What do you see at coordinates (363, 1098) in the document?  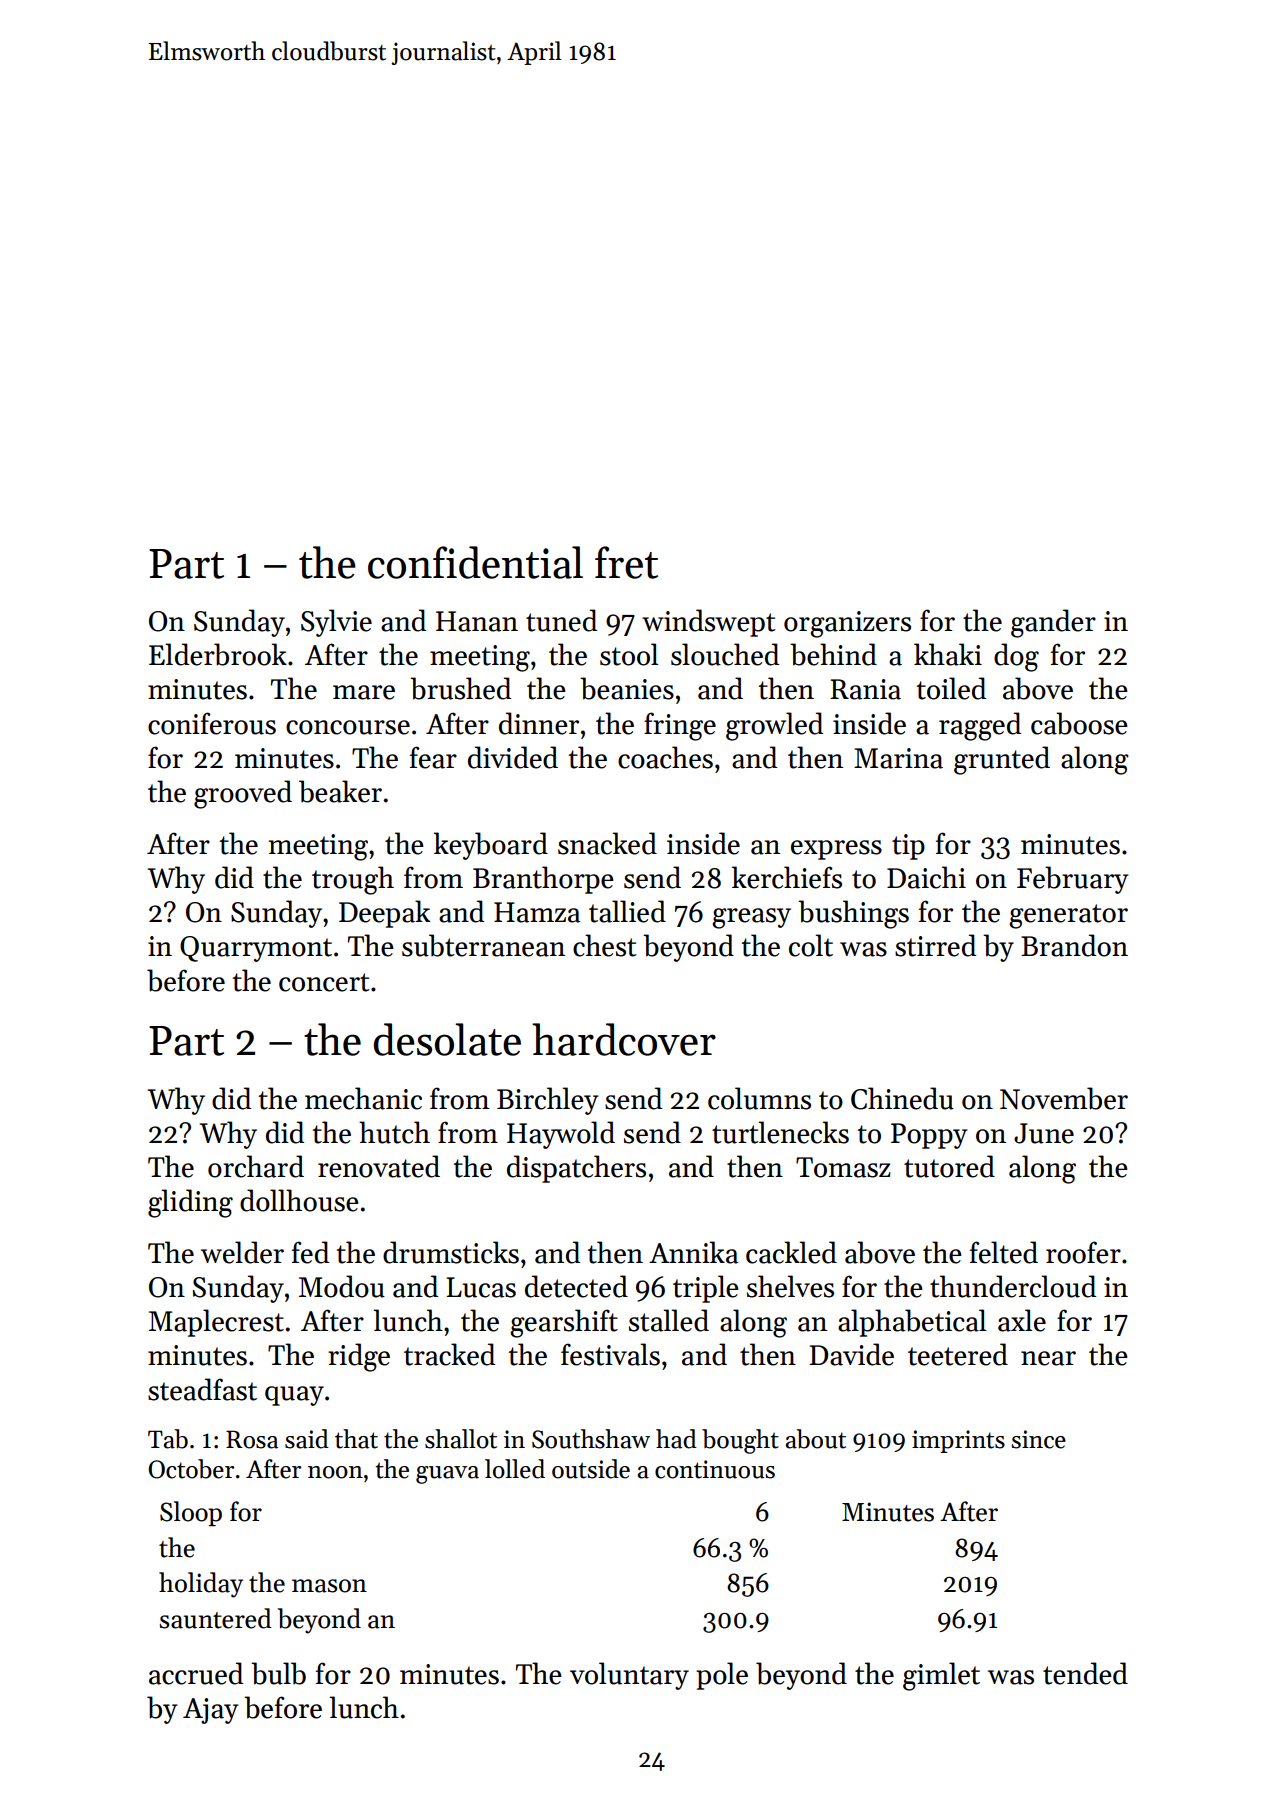 I see `mechanic` at bounding box center [363, 1098].
